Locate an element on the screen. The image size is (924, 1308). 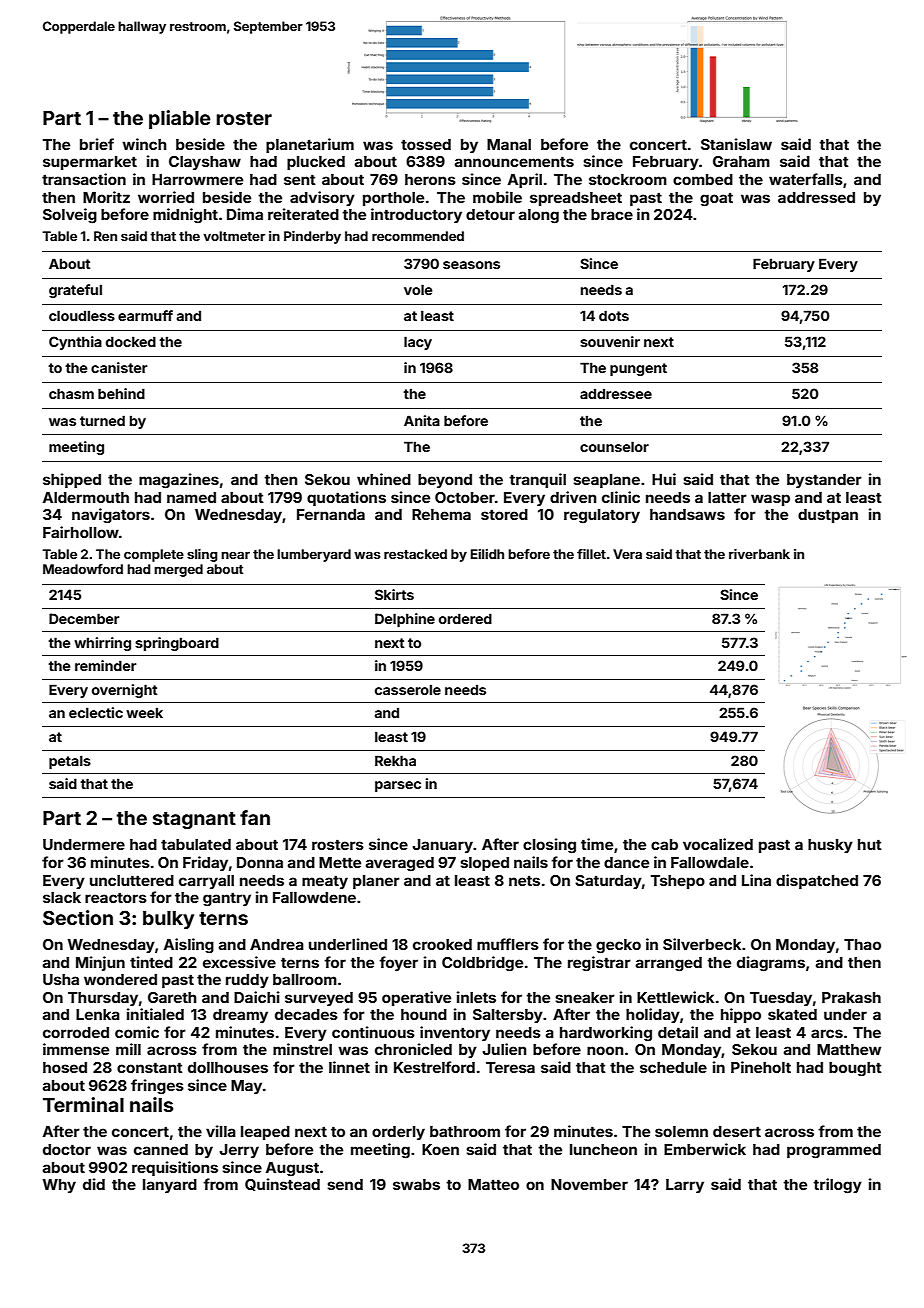
Stanislaw is located at coordinates (736, 144).
